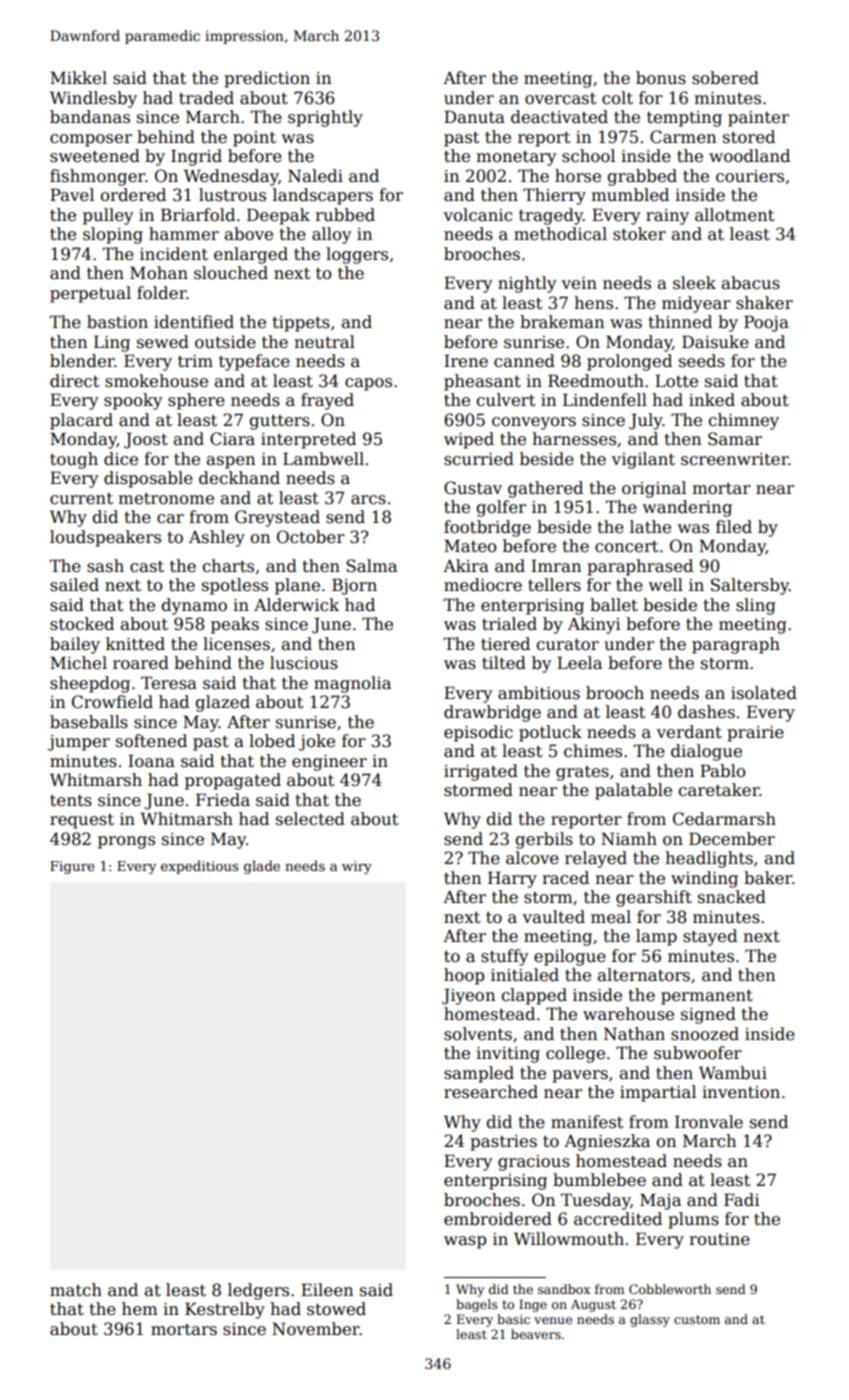  I want to click on Ioana, so click(151, 761).
